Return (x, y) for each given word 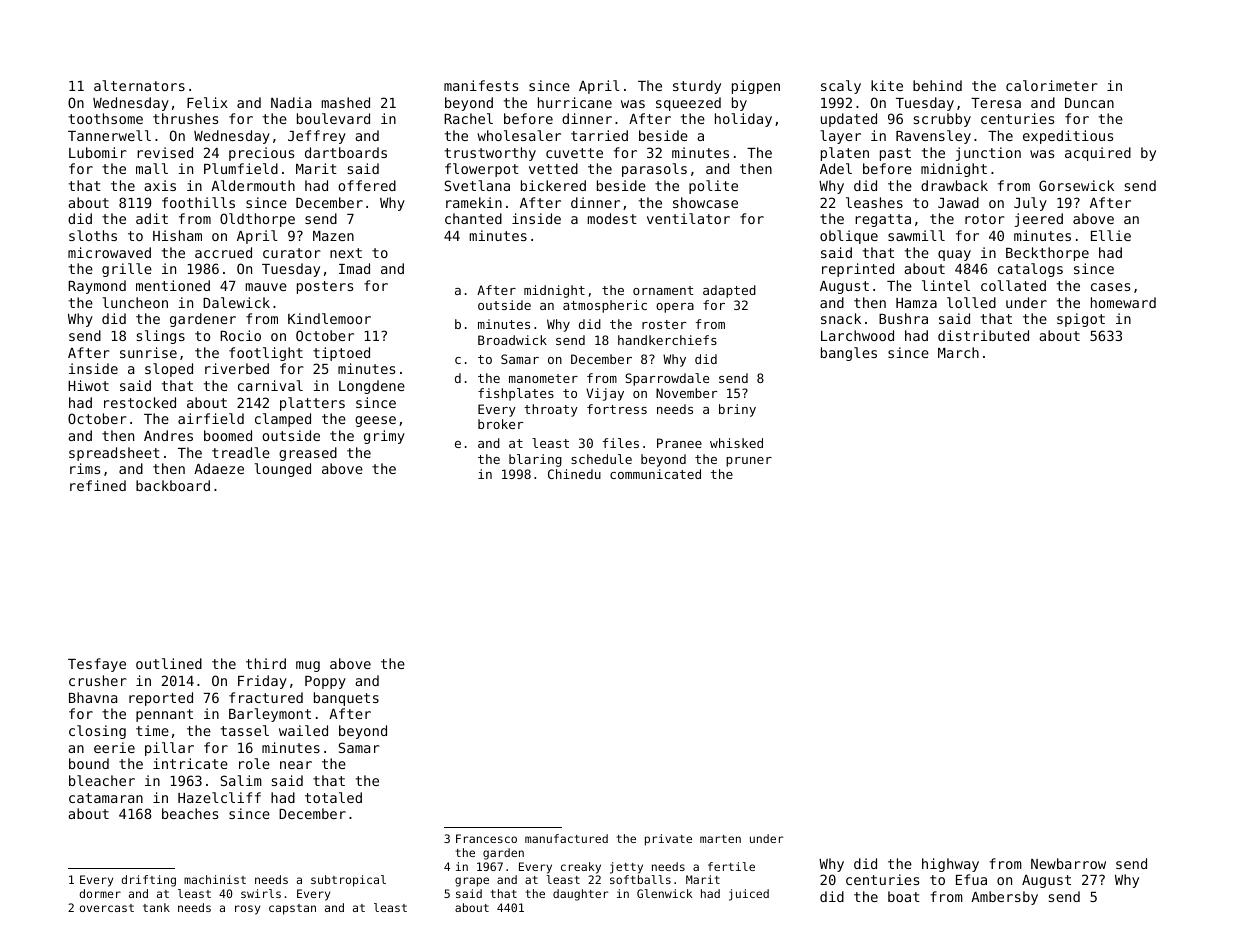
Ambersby (1004, 898)
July (1030, 204)
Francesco (486, 838)
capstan (292, 909)
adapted (729, 291)
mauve (266, 287)
